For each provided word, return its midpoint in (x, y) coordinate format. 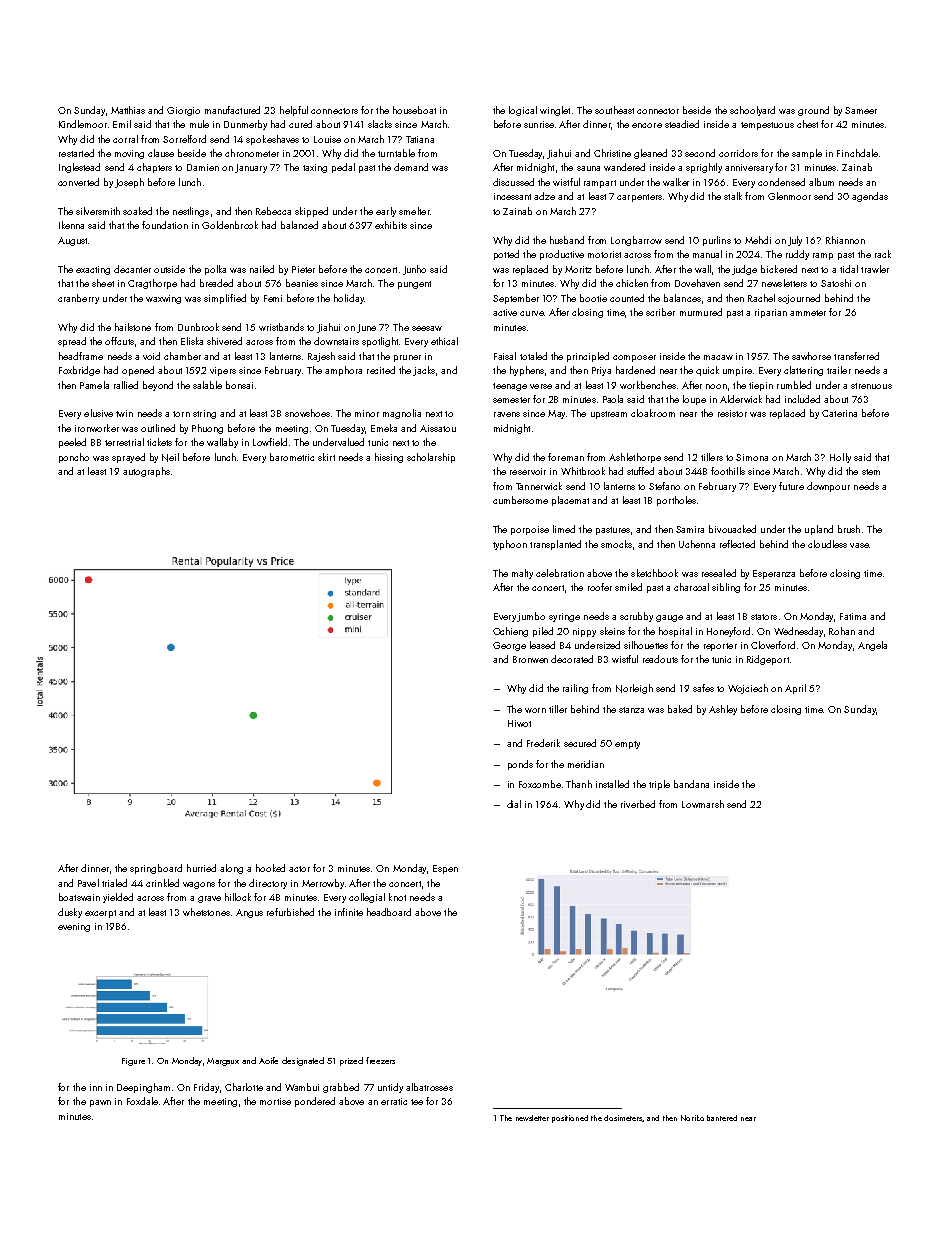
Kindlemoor (83, 124)
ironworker (97, 428)
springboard (156, 869)
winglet (555, 111)
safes (703, 688)
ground (813, 111)
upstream (609, 415)
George (509, 646)
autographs (146, 472)
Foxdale (142, 1101)
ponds (520, 765)
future (791, 486)
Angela (872, 646)
